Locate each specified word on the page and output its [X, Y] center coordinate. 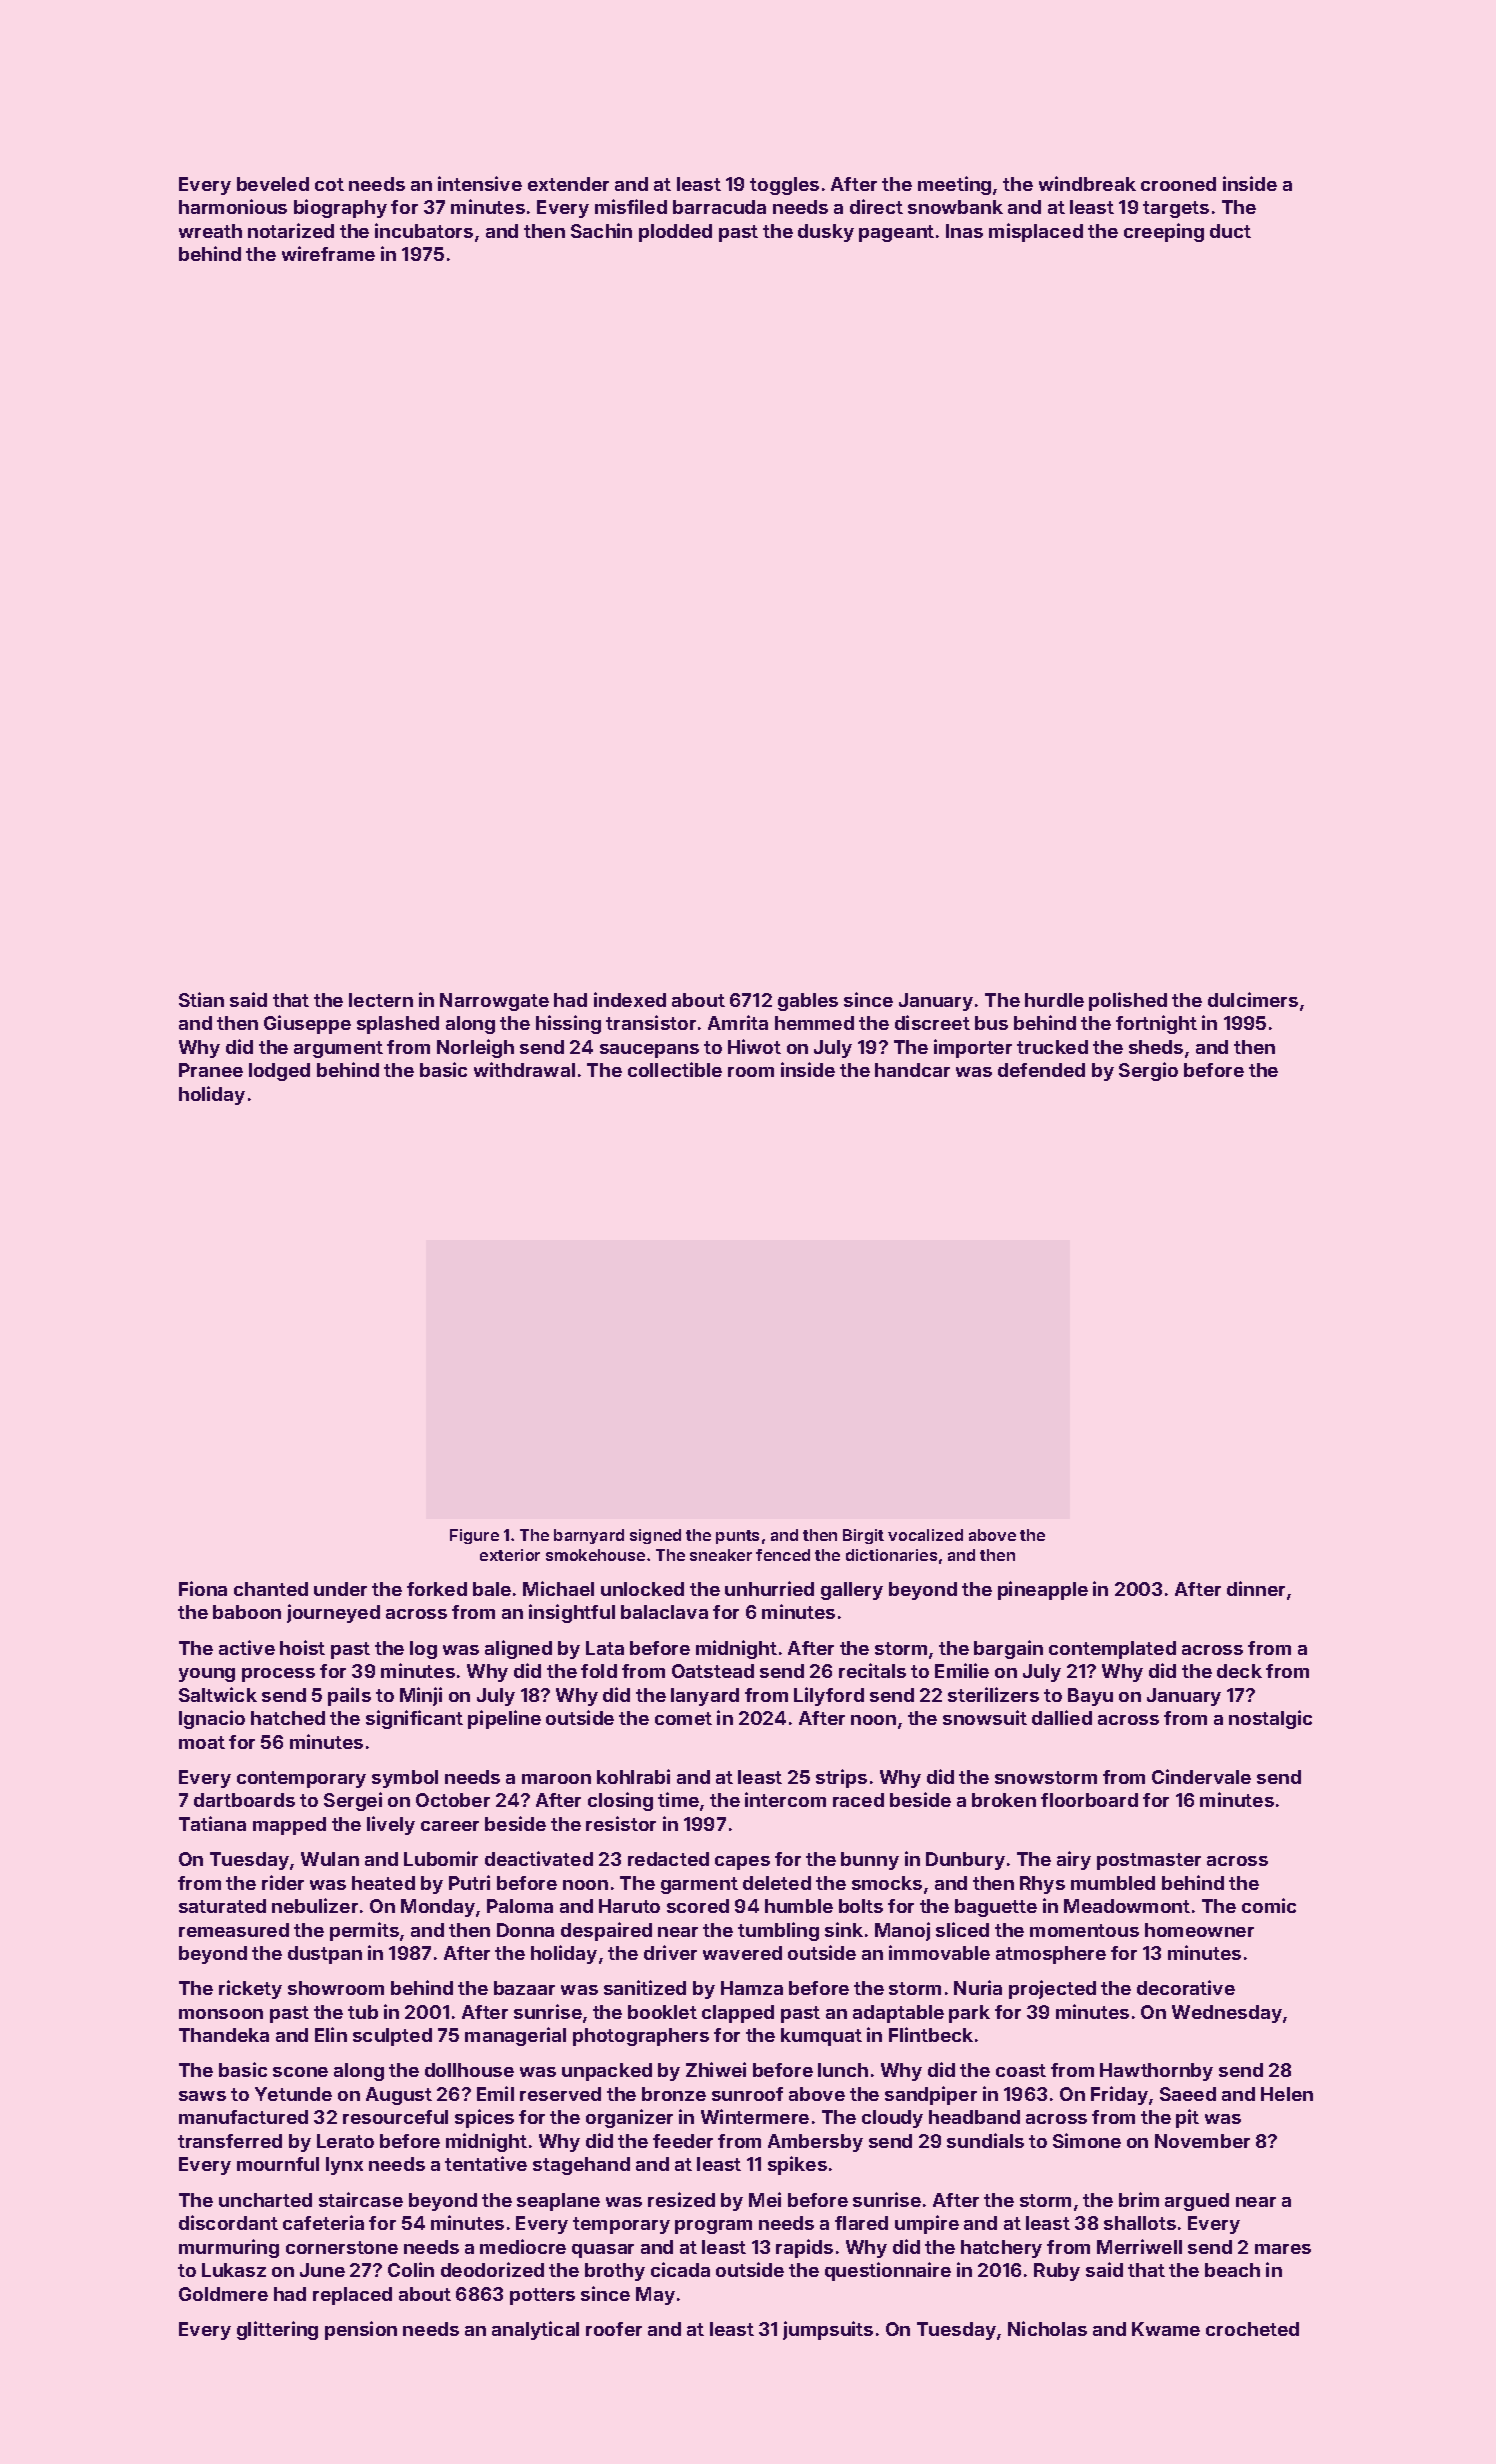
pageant [896, 233]
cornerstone [342, 2247]
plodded [675, 233]
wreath [210, 231]
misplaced [1036, 232]
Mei [765, 2199]
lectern [381, 1000]
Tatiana [212, 1823]
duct [1230, 231]
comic [1269, 1905]
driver [670, 1952]
